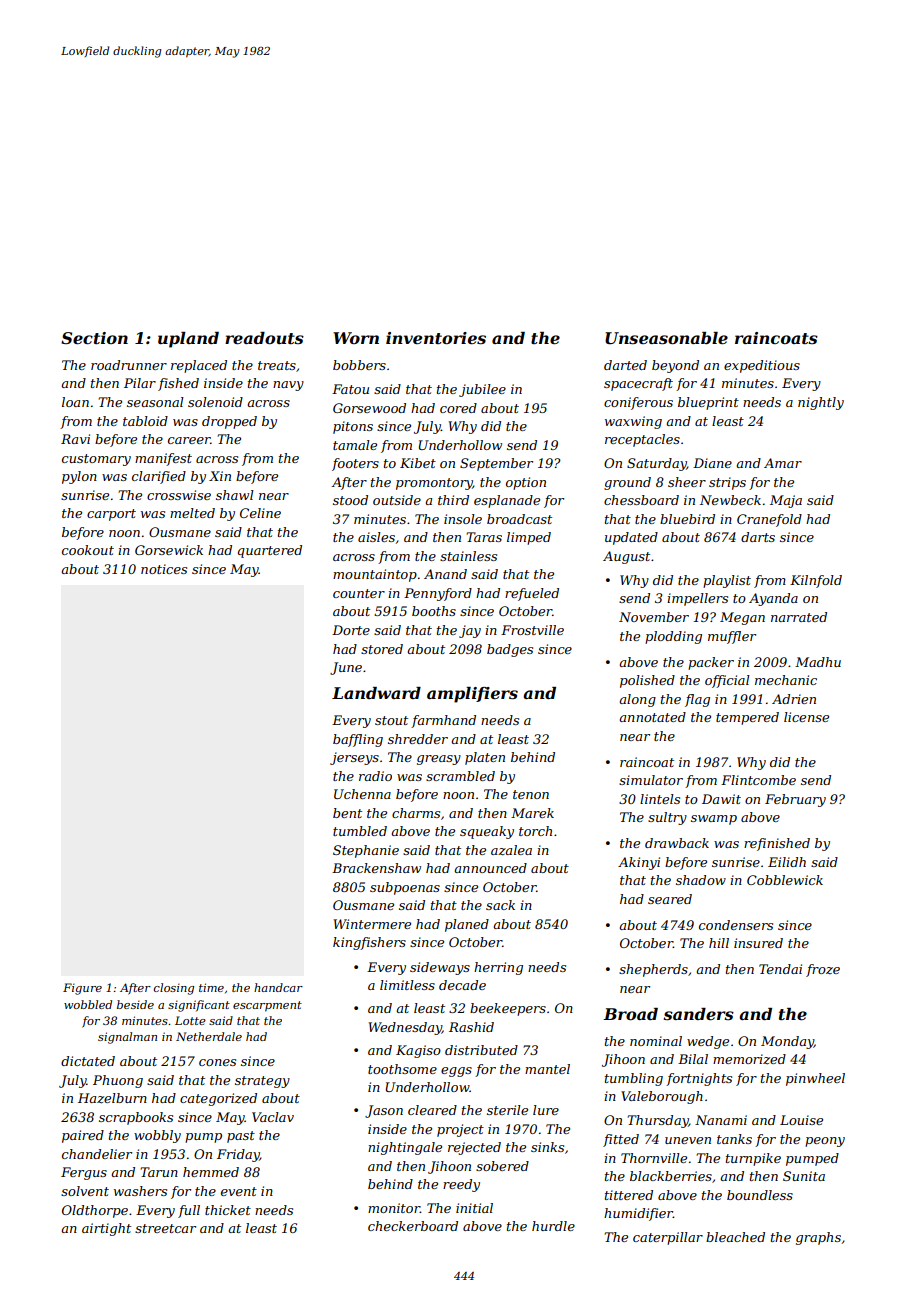  Describe the element at coordinates (436, 338) in the screenshot. I see `inventories` at that location.
